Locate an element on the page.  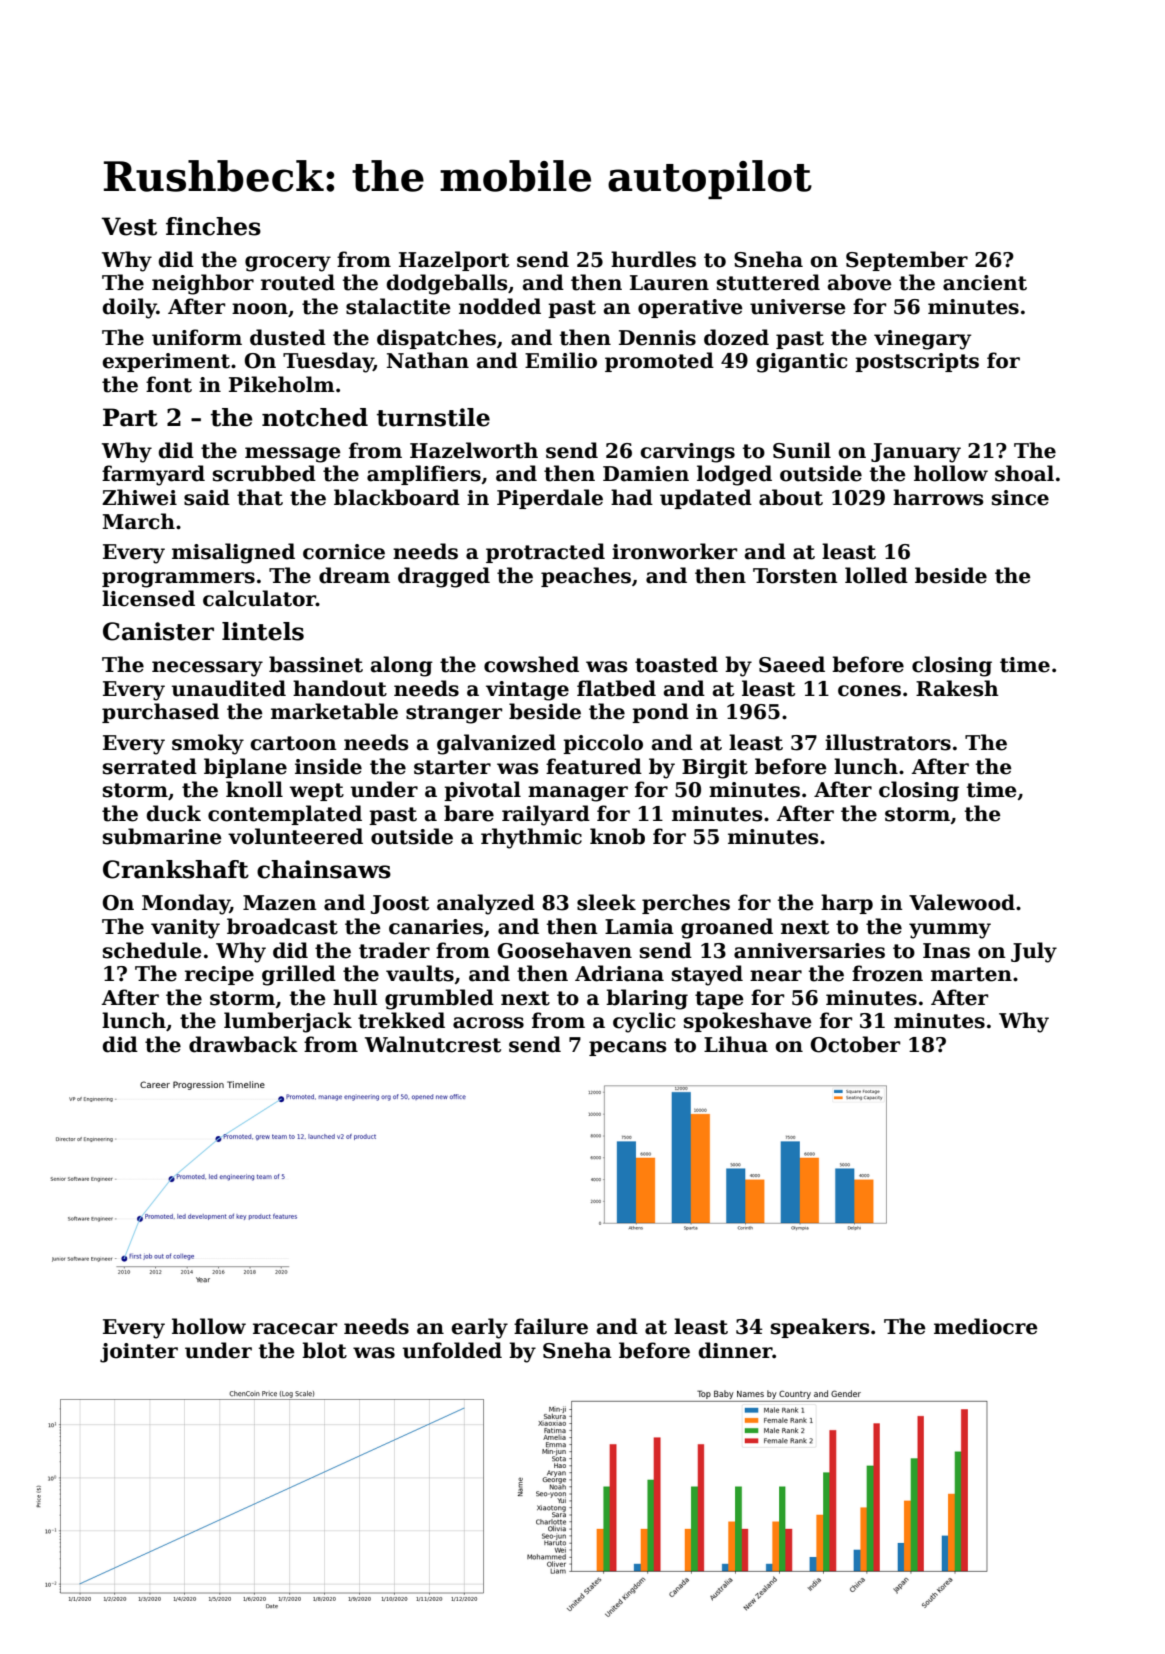
cornice is located at coordinates (344, 552).
